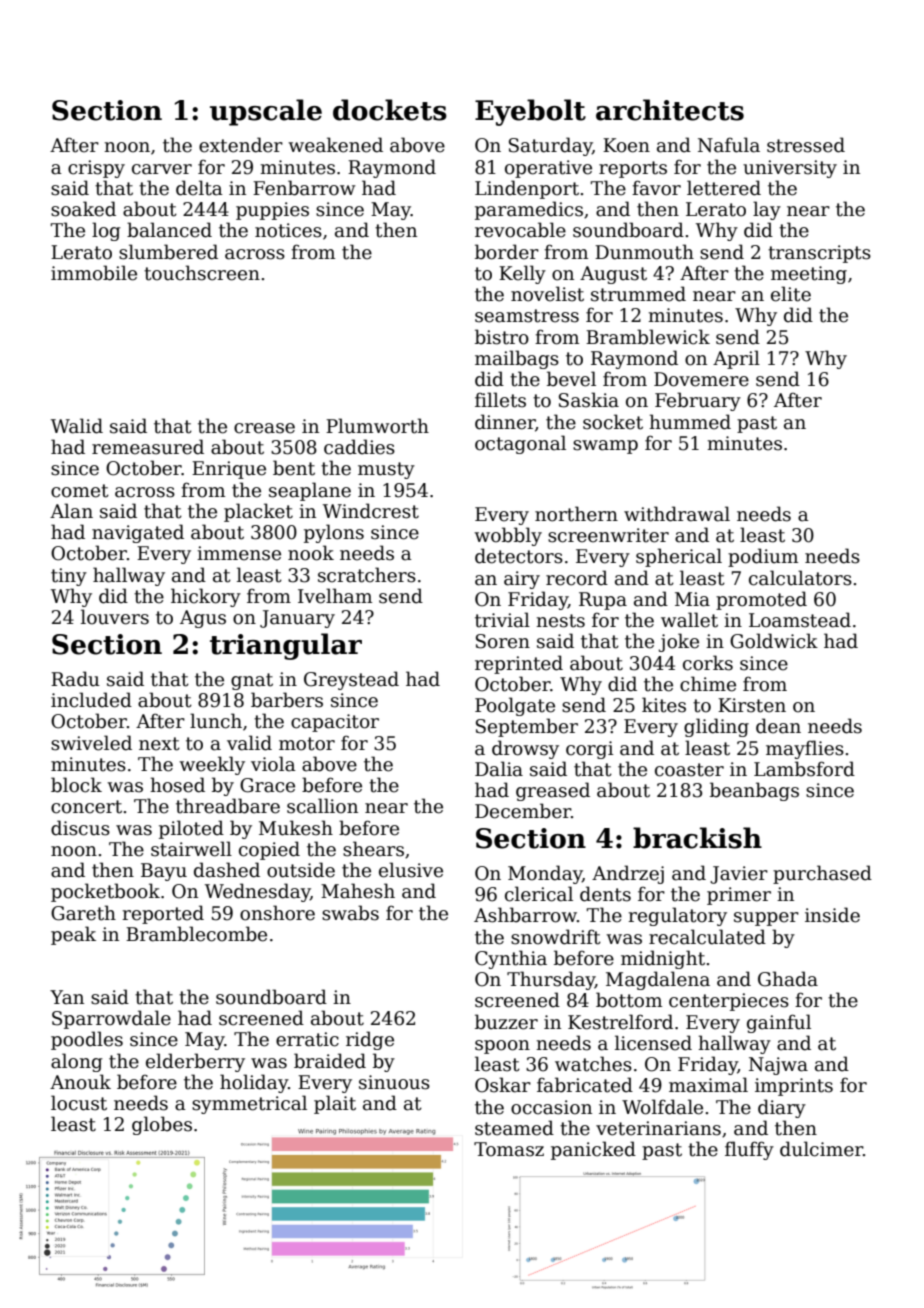  I want to click on nests, so click(560, 621).
